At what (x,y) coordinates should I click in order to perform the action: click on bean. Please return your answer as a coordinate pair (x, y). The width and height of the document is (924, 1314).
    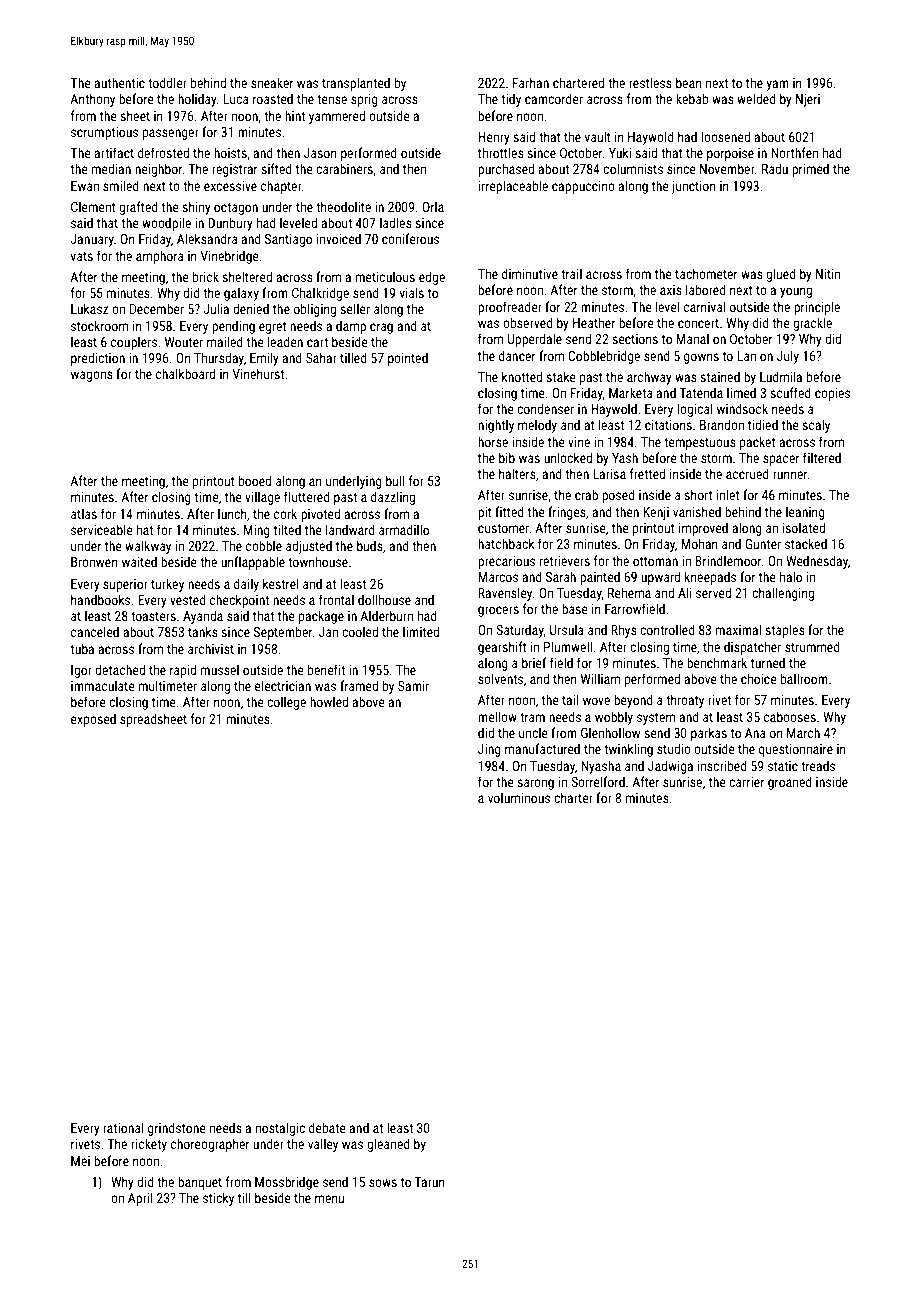
    Looking at the image, I should click on (689, 82).
